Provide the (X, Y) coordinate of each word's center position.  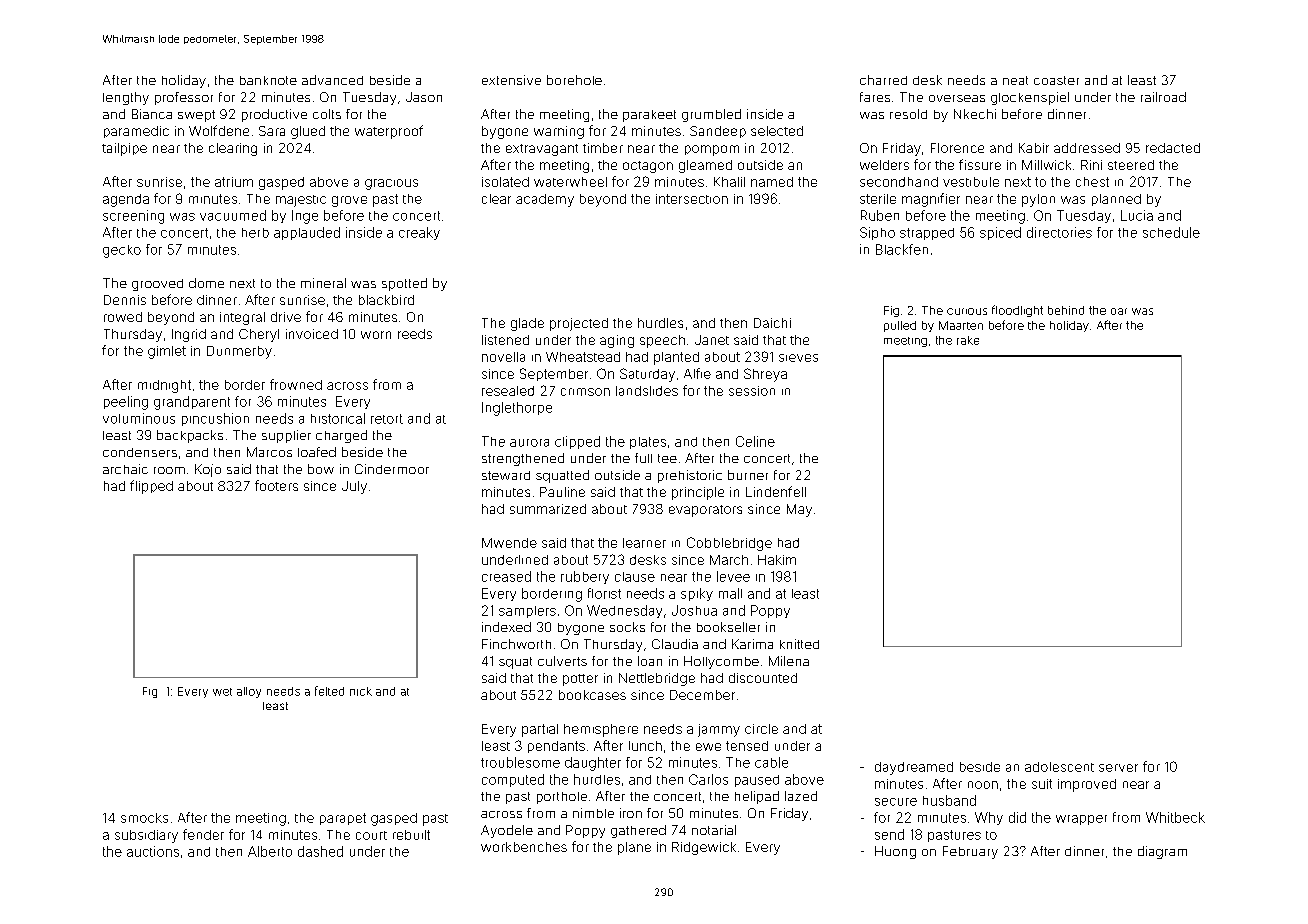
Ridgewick (704, 848)
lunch (645, 746)
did (1017, 817)
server (1118, 768)
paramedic (136, 132)
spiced (1000, 233)
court (371, 835)
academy (545, 200)
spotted (404, 284)
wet (222, 692)
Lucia (1137, 215)
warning (559, 132)
